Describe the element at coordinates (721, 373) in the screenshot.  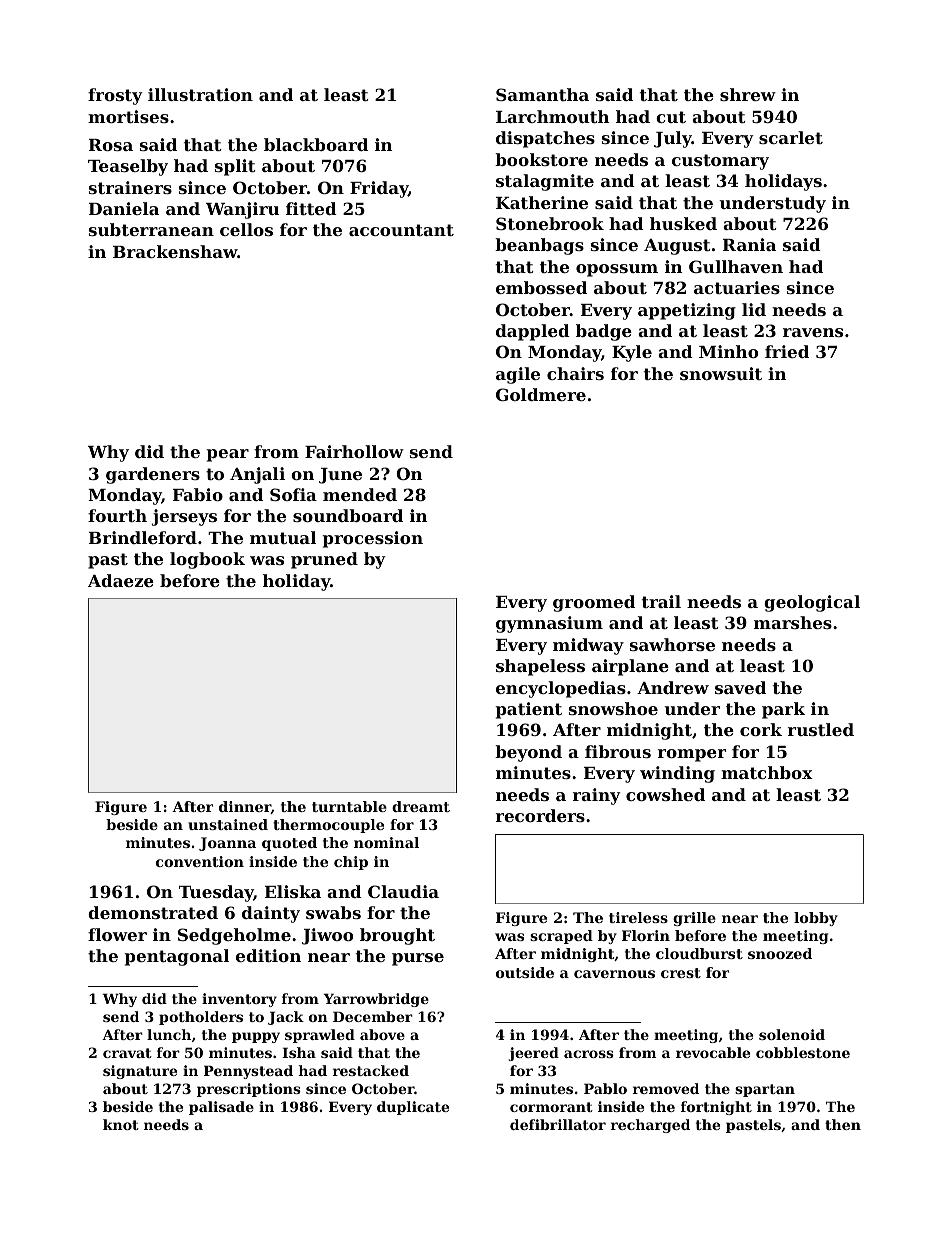
I see `snowsuit` at that location.
